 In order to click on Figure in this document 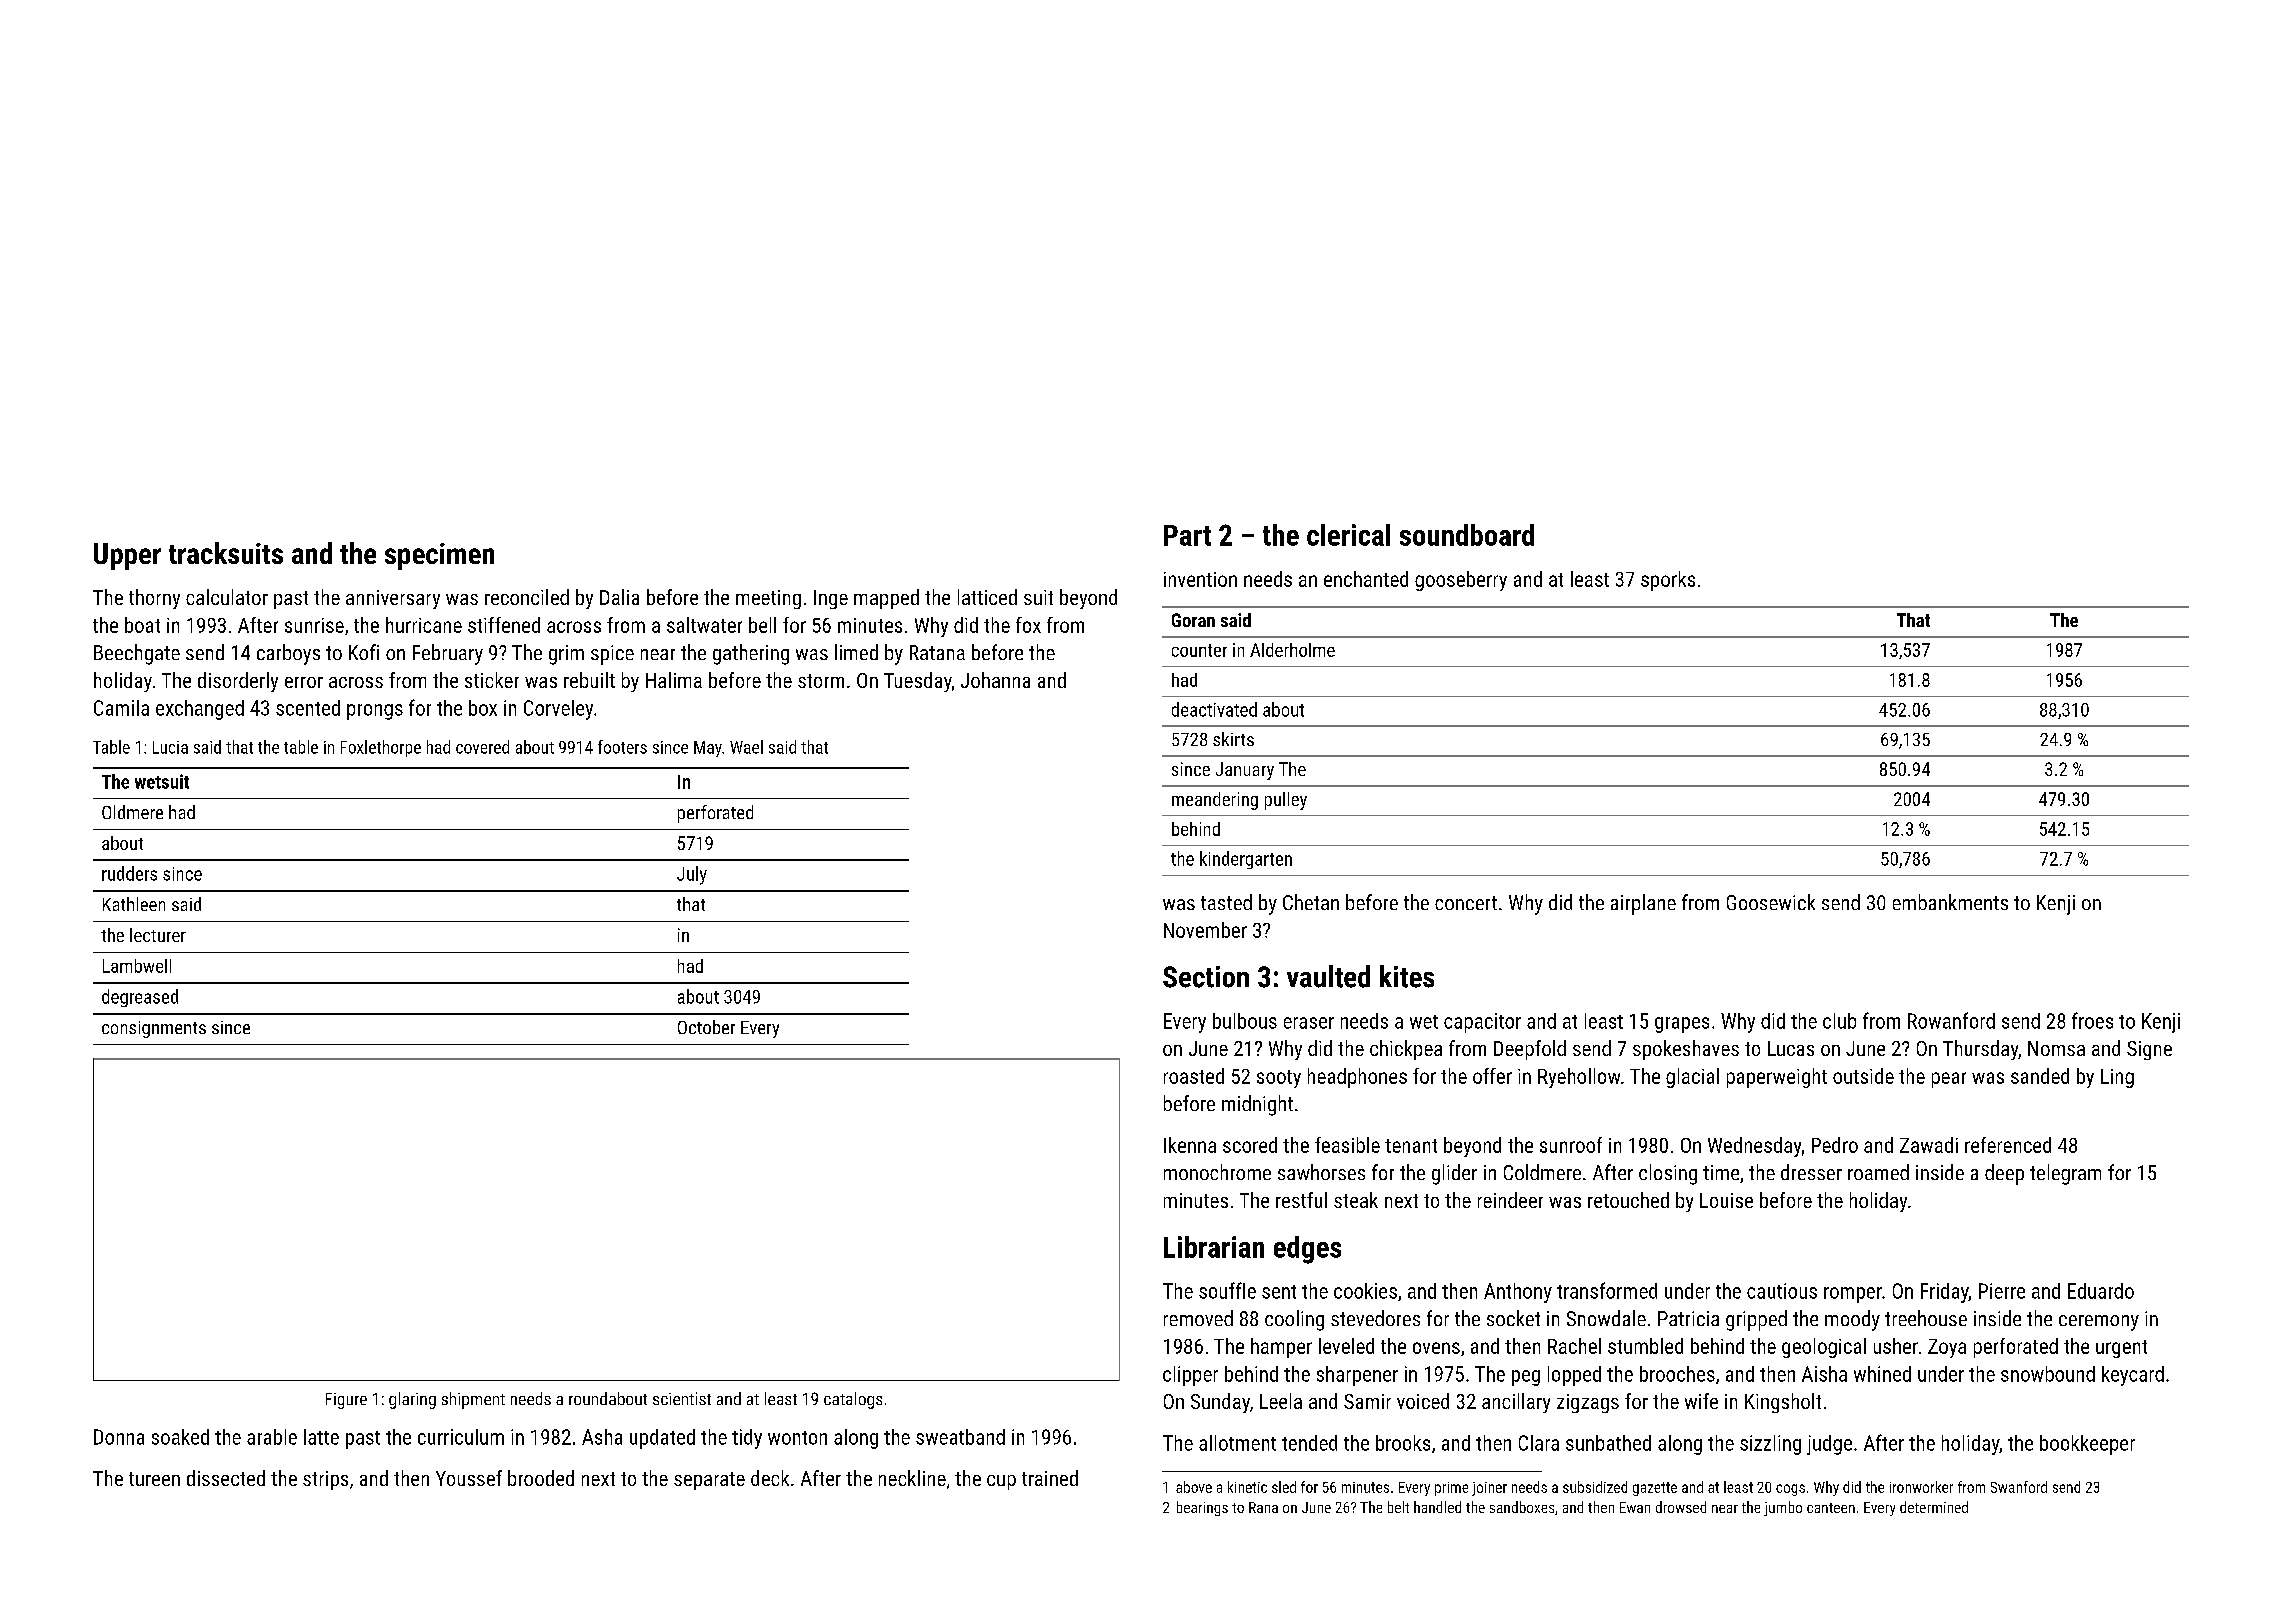, I will do `click(346, 1401)`.
